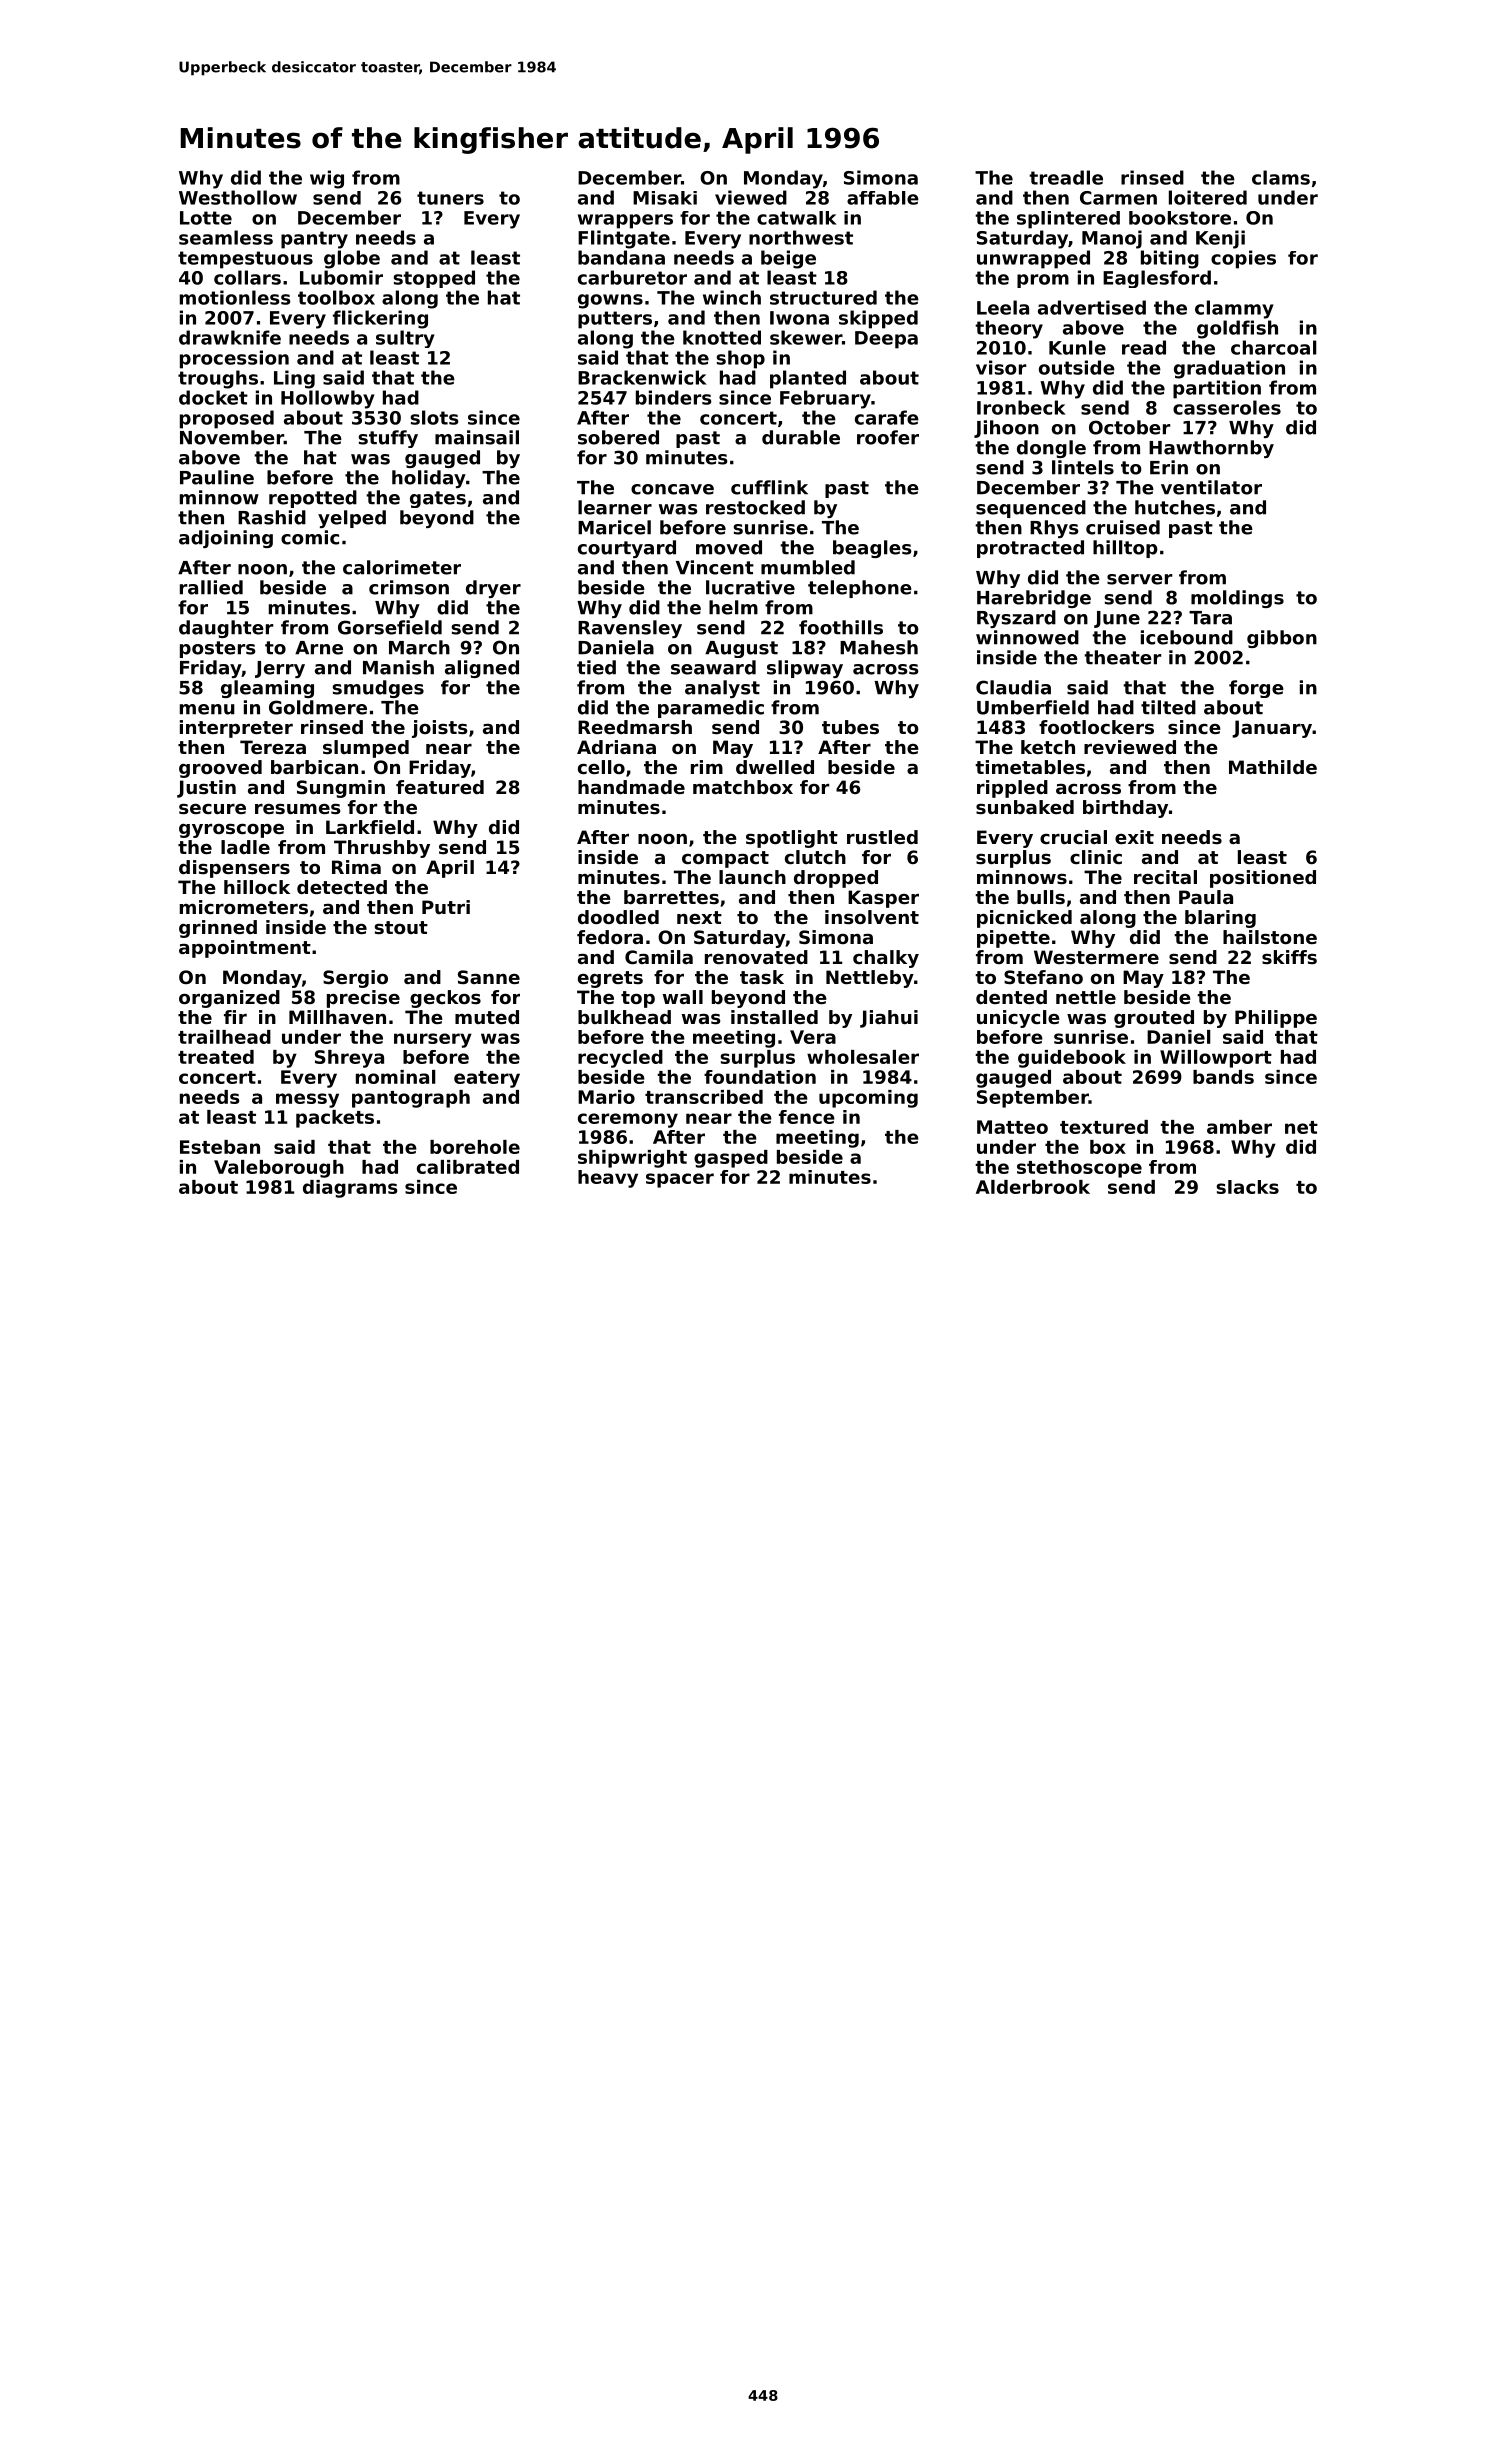  What do you see at coordinates (220, 1147) in the screenshot?
I see `Esteban` at bounding box center [220, 1147].
